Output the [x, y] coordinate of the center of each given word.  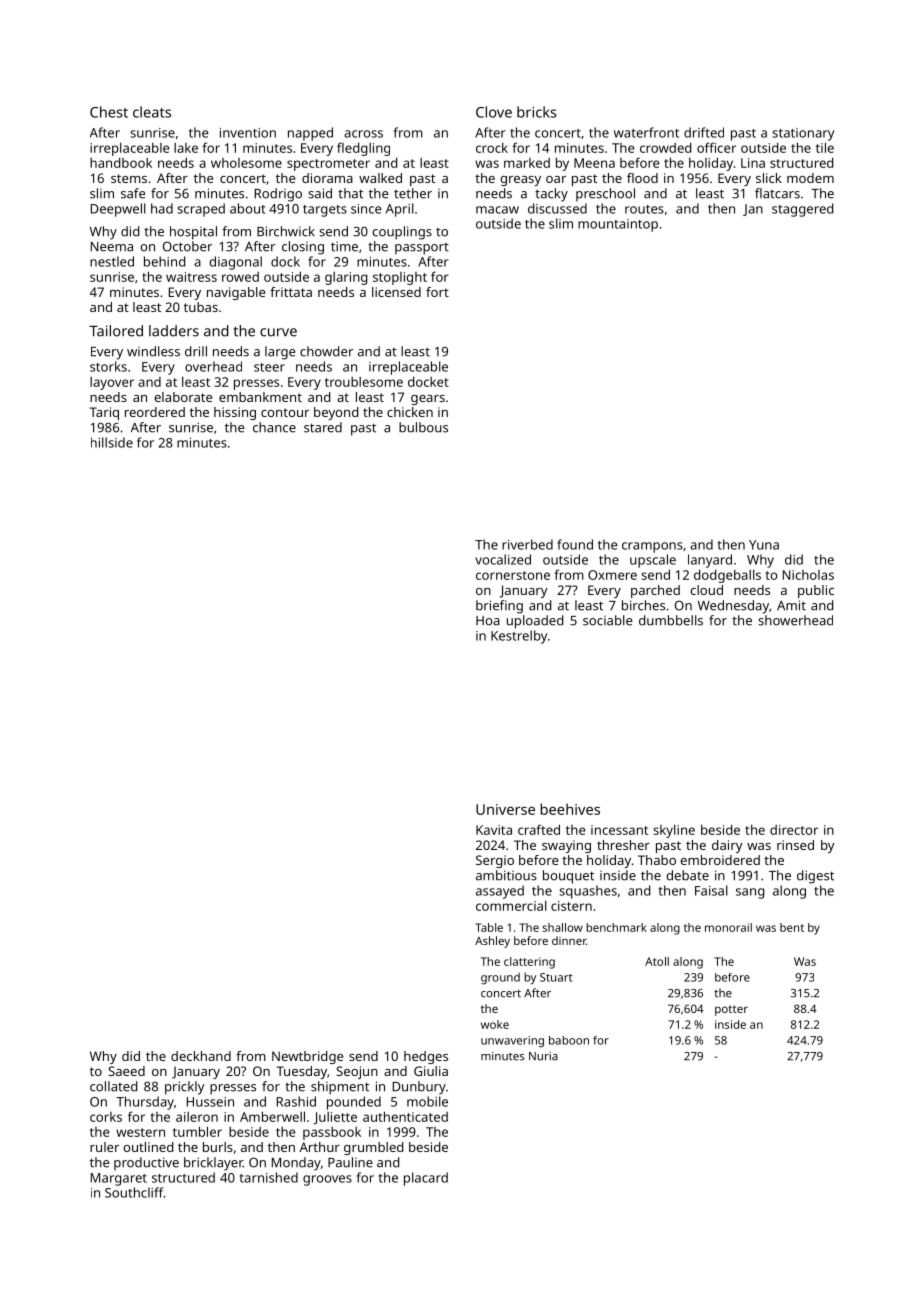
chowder [326, 351]
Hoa [488, 621]
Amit [791, 605]
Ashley [492, 942]
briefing [499, 607]
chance [274, 427]
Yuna [764, 545]
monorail [728, 927]
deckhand [201, 1056]
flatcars [777, 193]
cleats [152, 112]
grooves [327, 1180]
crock [492, 148]
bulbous [423, 427]
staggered [802, 210]
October [187, 246]
